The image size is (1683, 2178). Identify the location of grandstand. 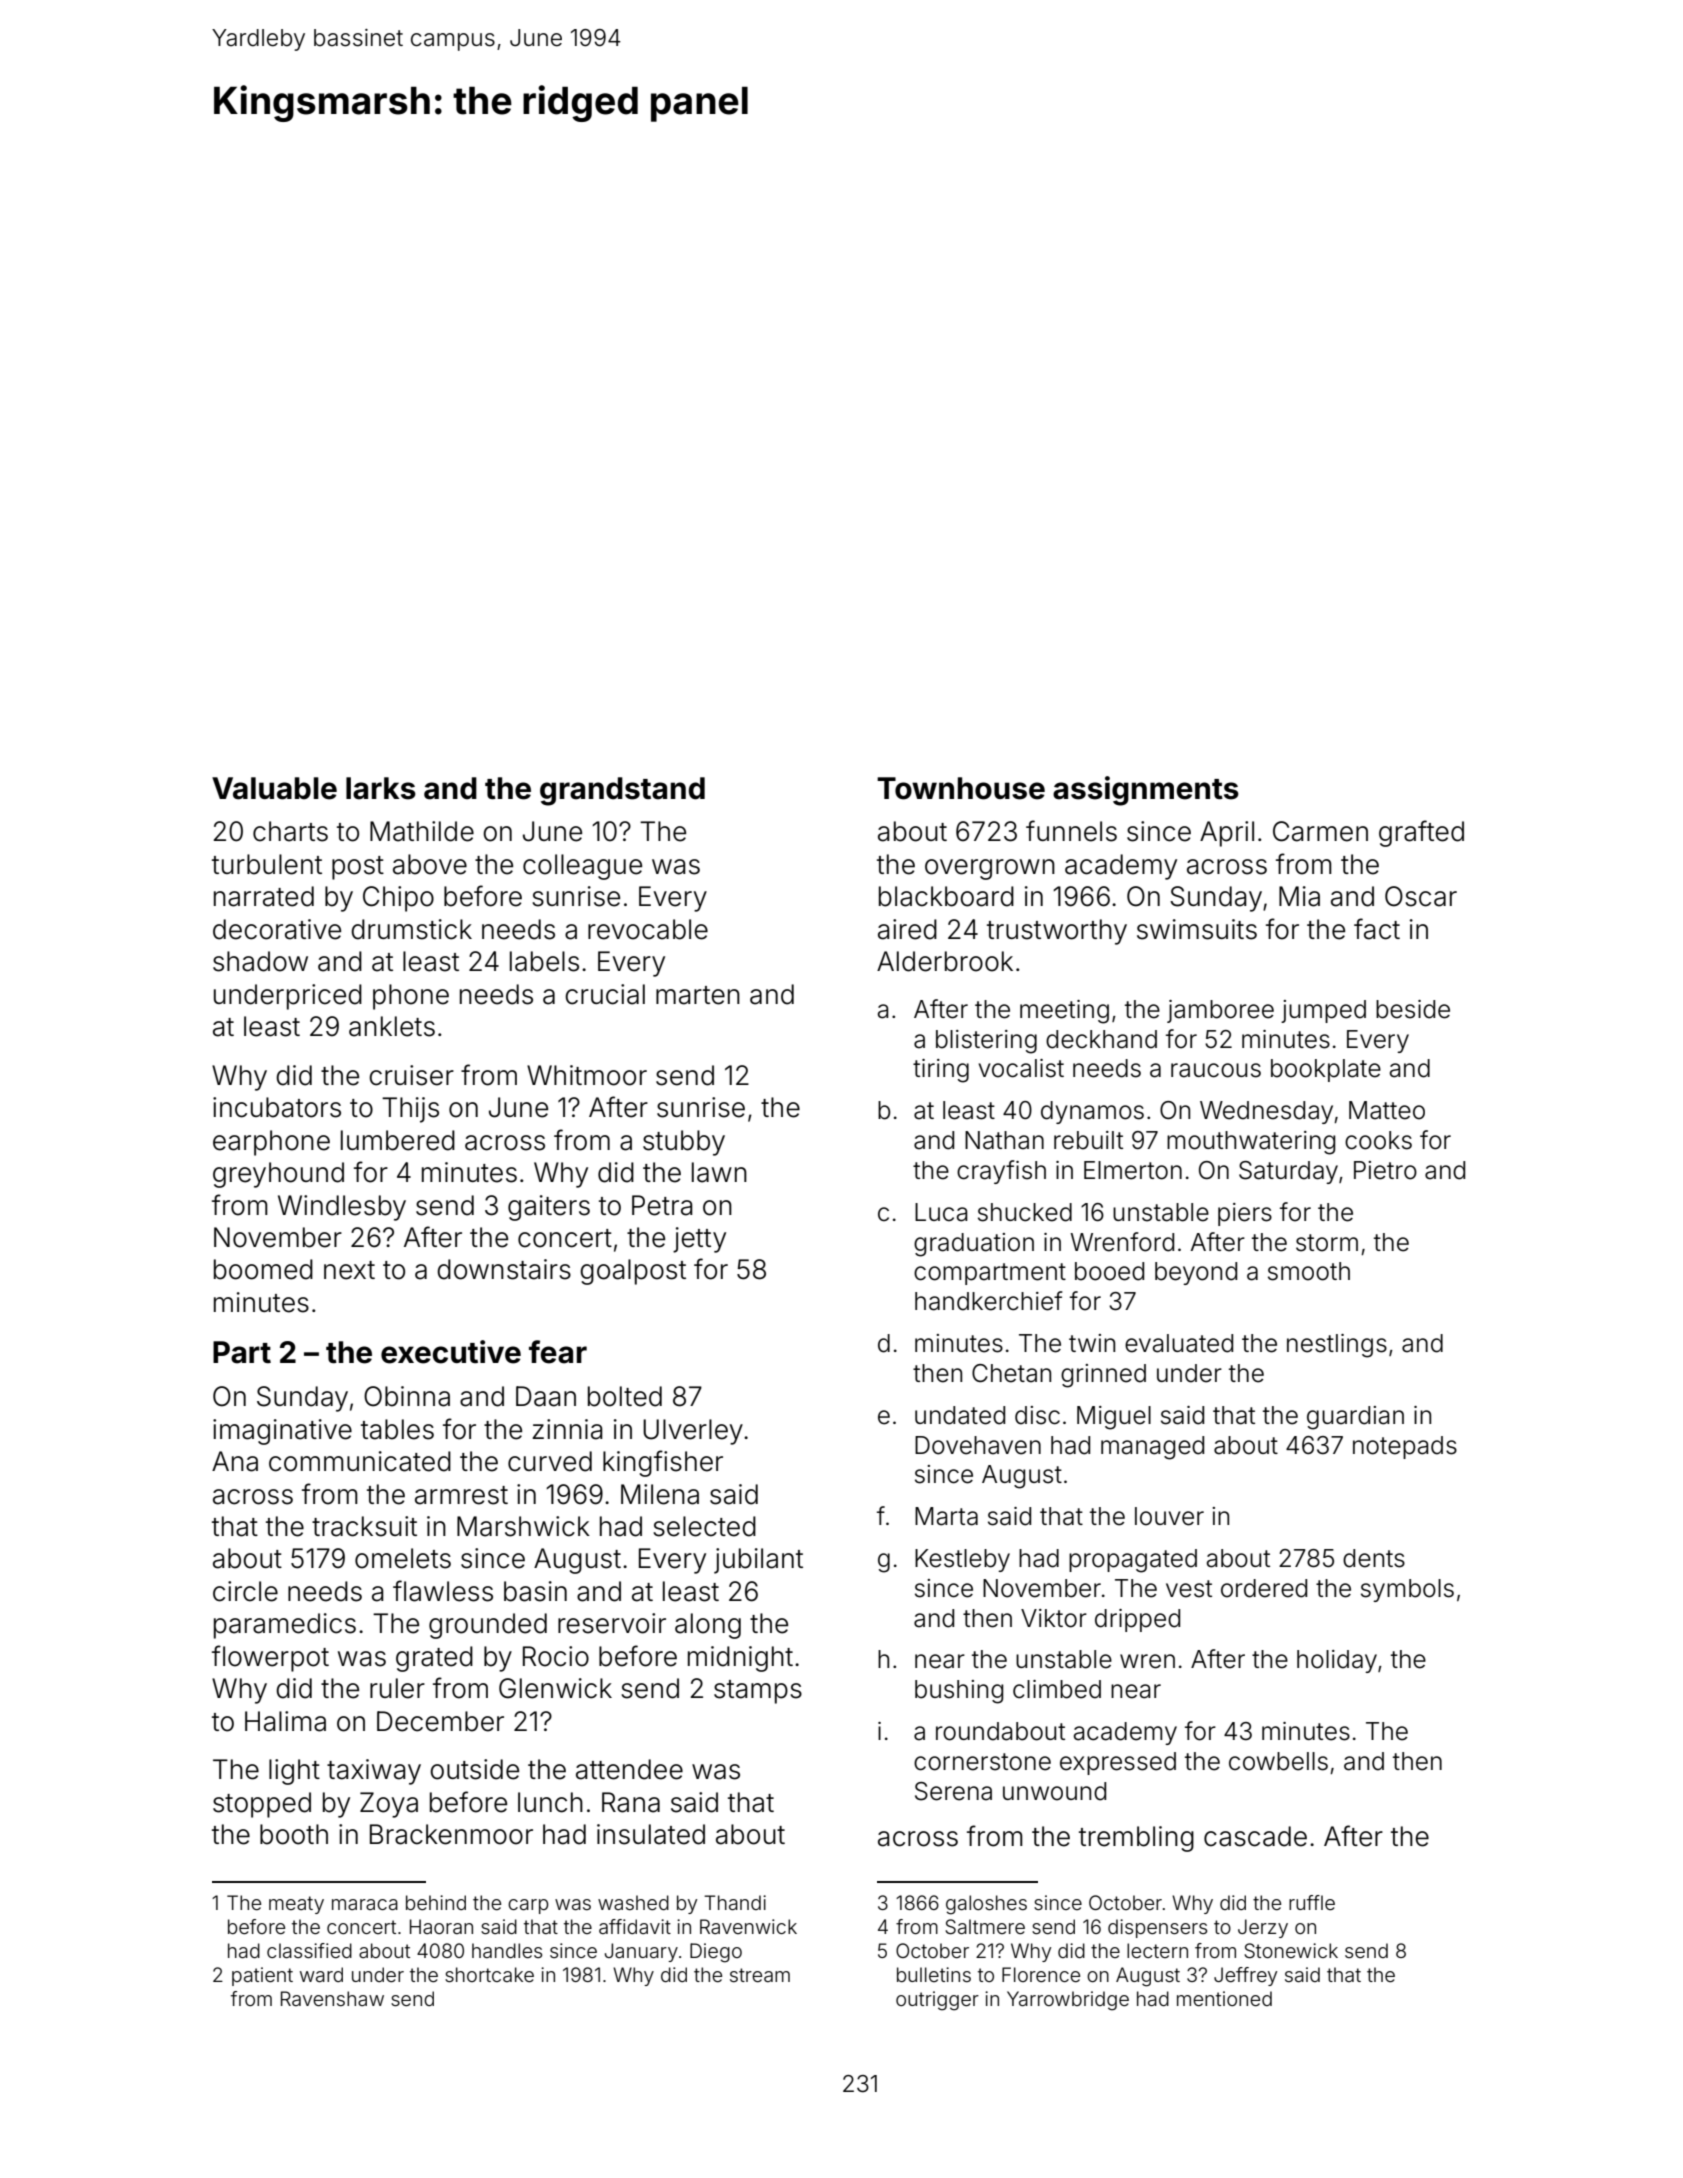
(622, 791).
